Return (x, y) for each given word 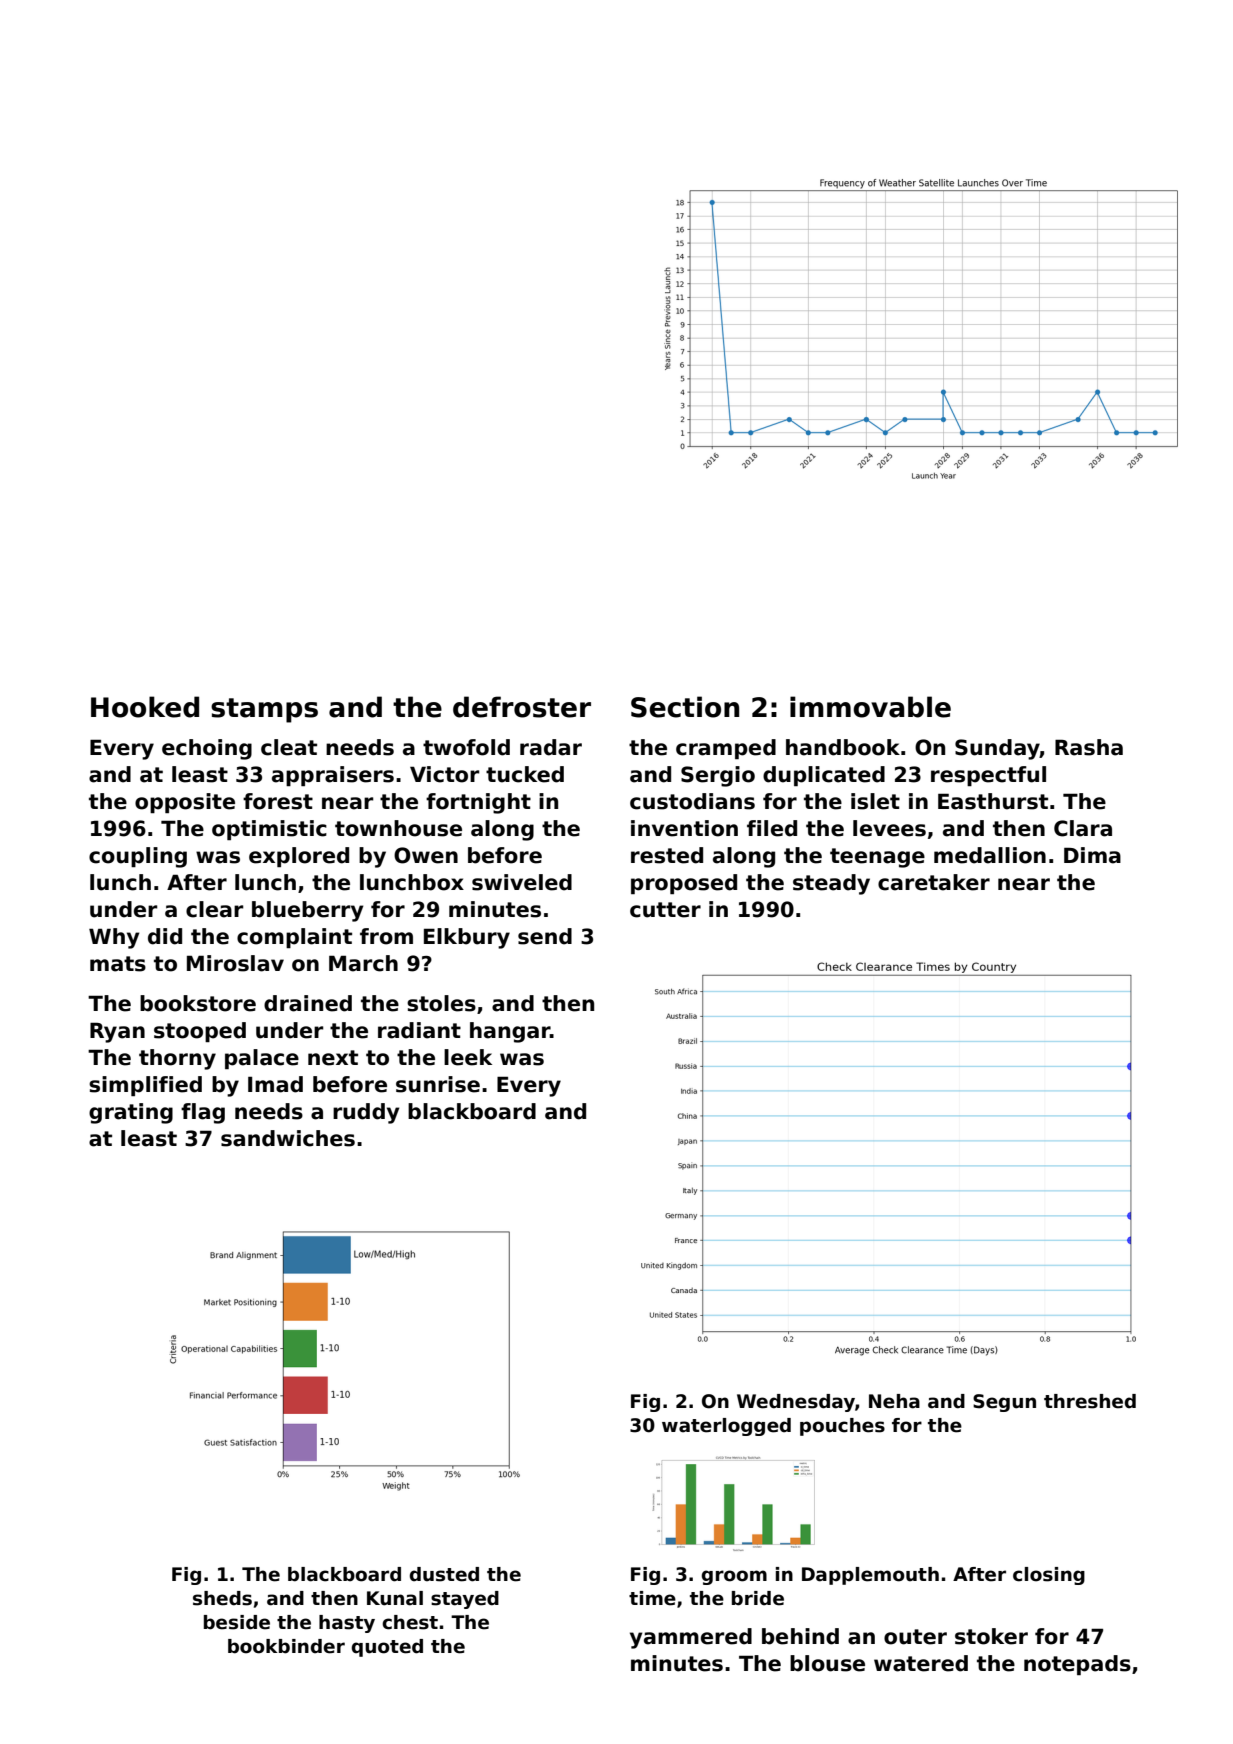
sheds (222, 1598)
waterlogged (726, 1427)
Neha (894, 1401)
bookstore (198, 1003)
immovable (870, 707)
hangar (510, 1032)
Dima (1092, 855)
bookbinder (286, 1646)
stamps (264, 710)
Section (685, 707)
